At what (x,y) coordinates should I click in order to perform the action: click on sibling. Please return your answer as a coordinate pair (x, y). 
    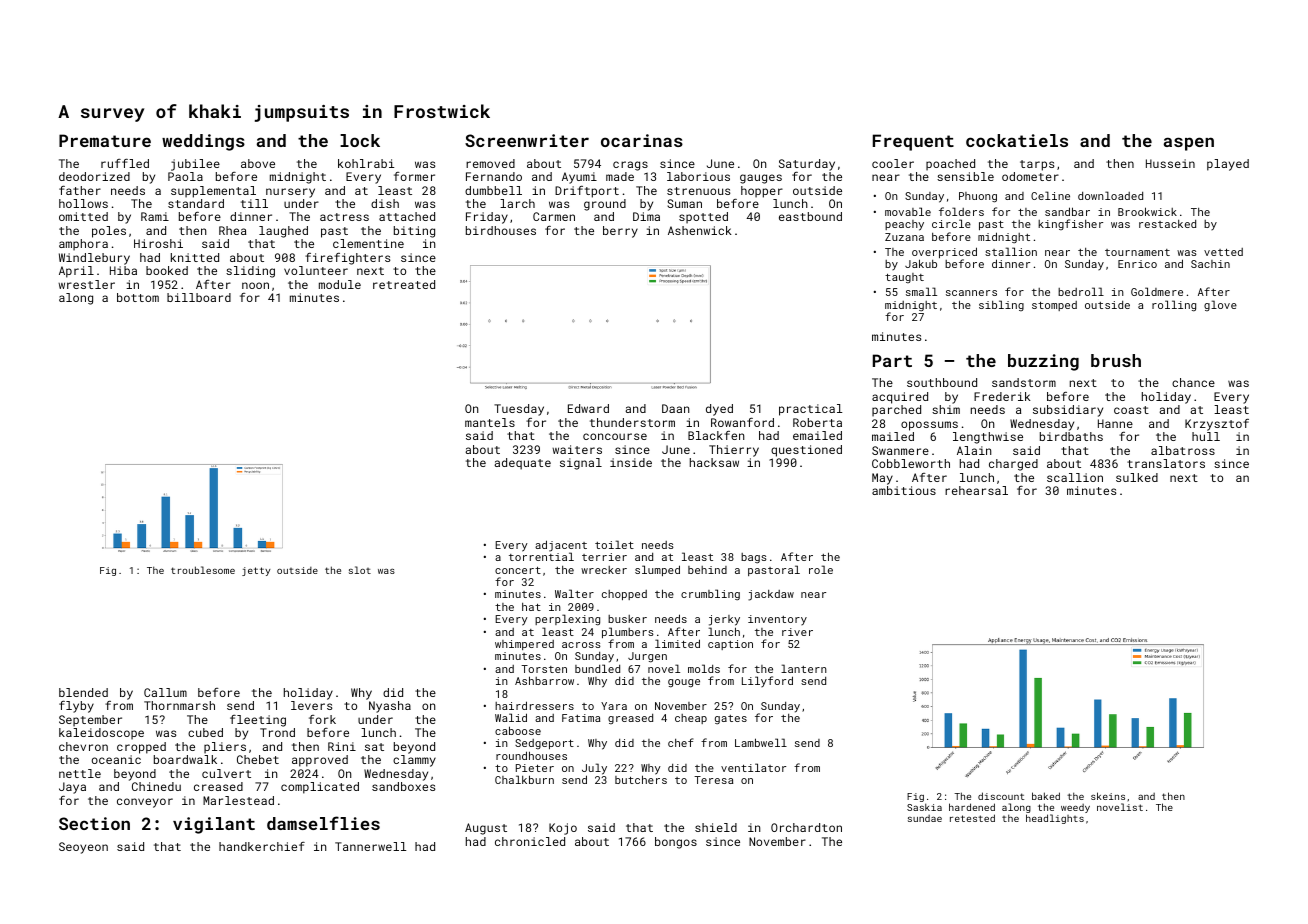
    Looking at the image, I should click on (1001, 305).
